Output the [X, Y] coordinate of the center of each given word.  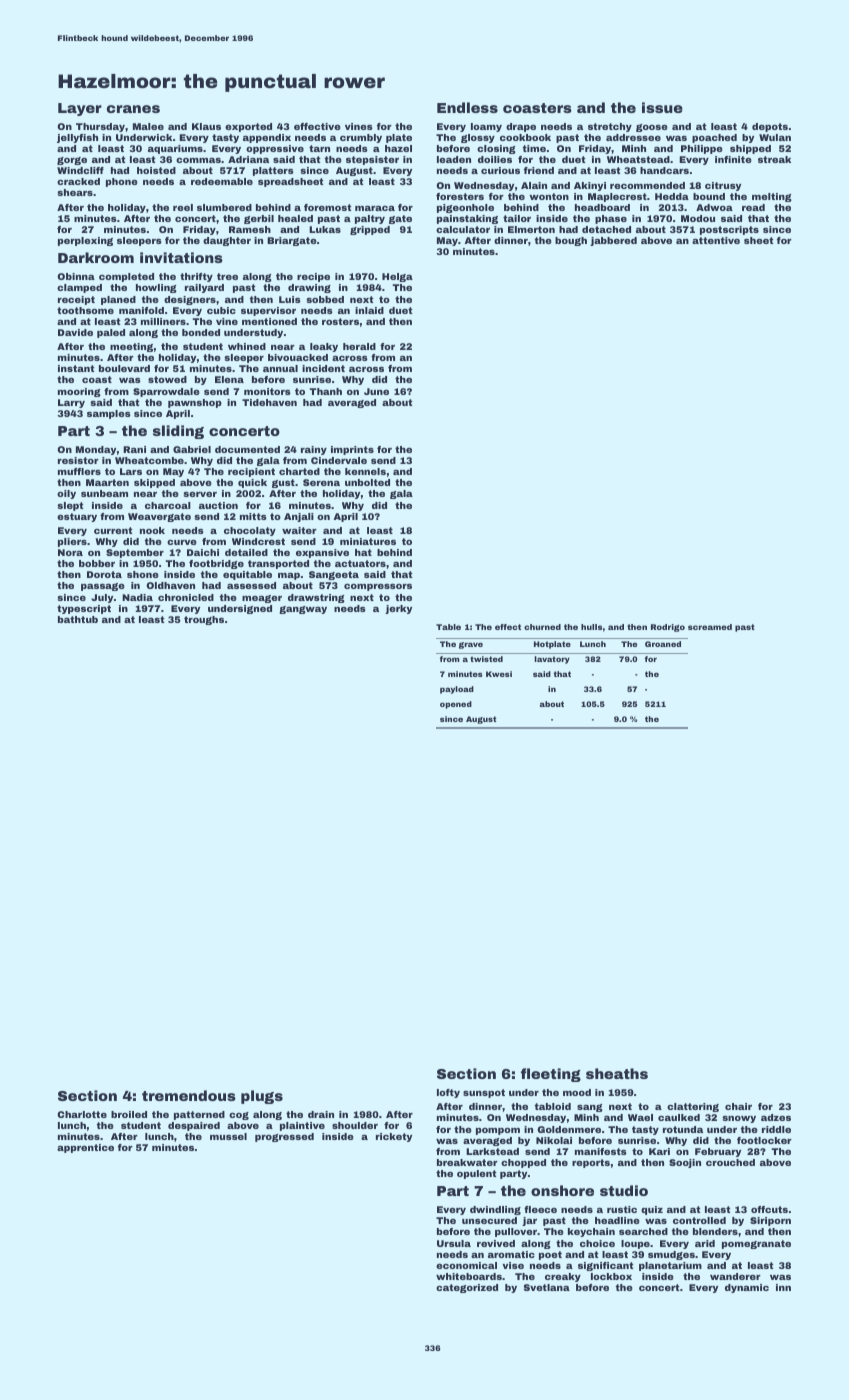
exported [248, 127]
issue [662, 107]
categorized [467, 1288]
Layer [80, 109]
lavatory [552, 660]
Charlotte [82, 1114]
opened [456, 705]
